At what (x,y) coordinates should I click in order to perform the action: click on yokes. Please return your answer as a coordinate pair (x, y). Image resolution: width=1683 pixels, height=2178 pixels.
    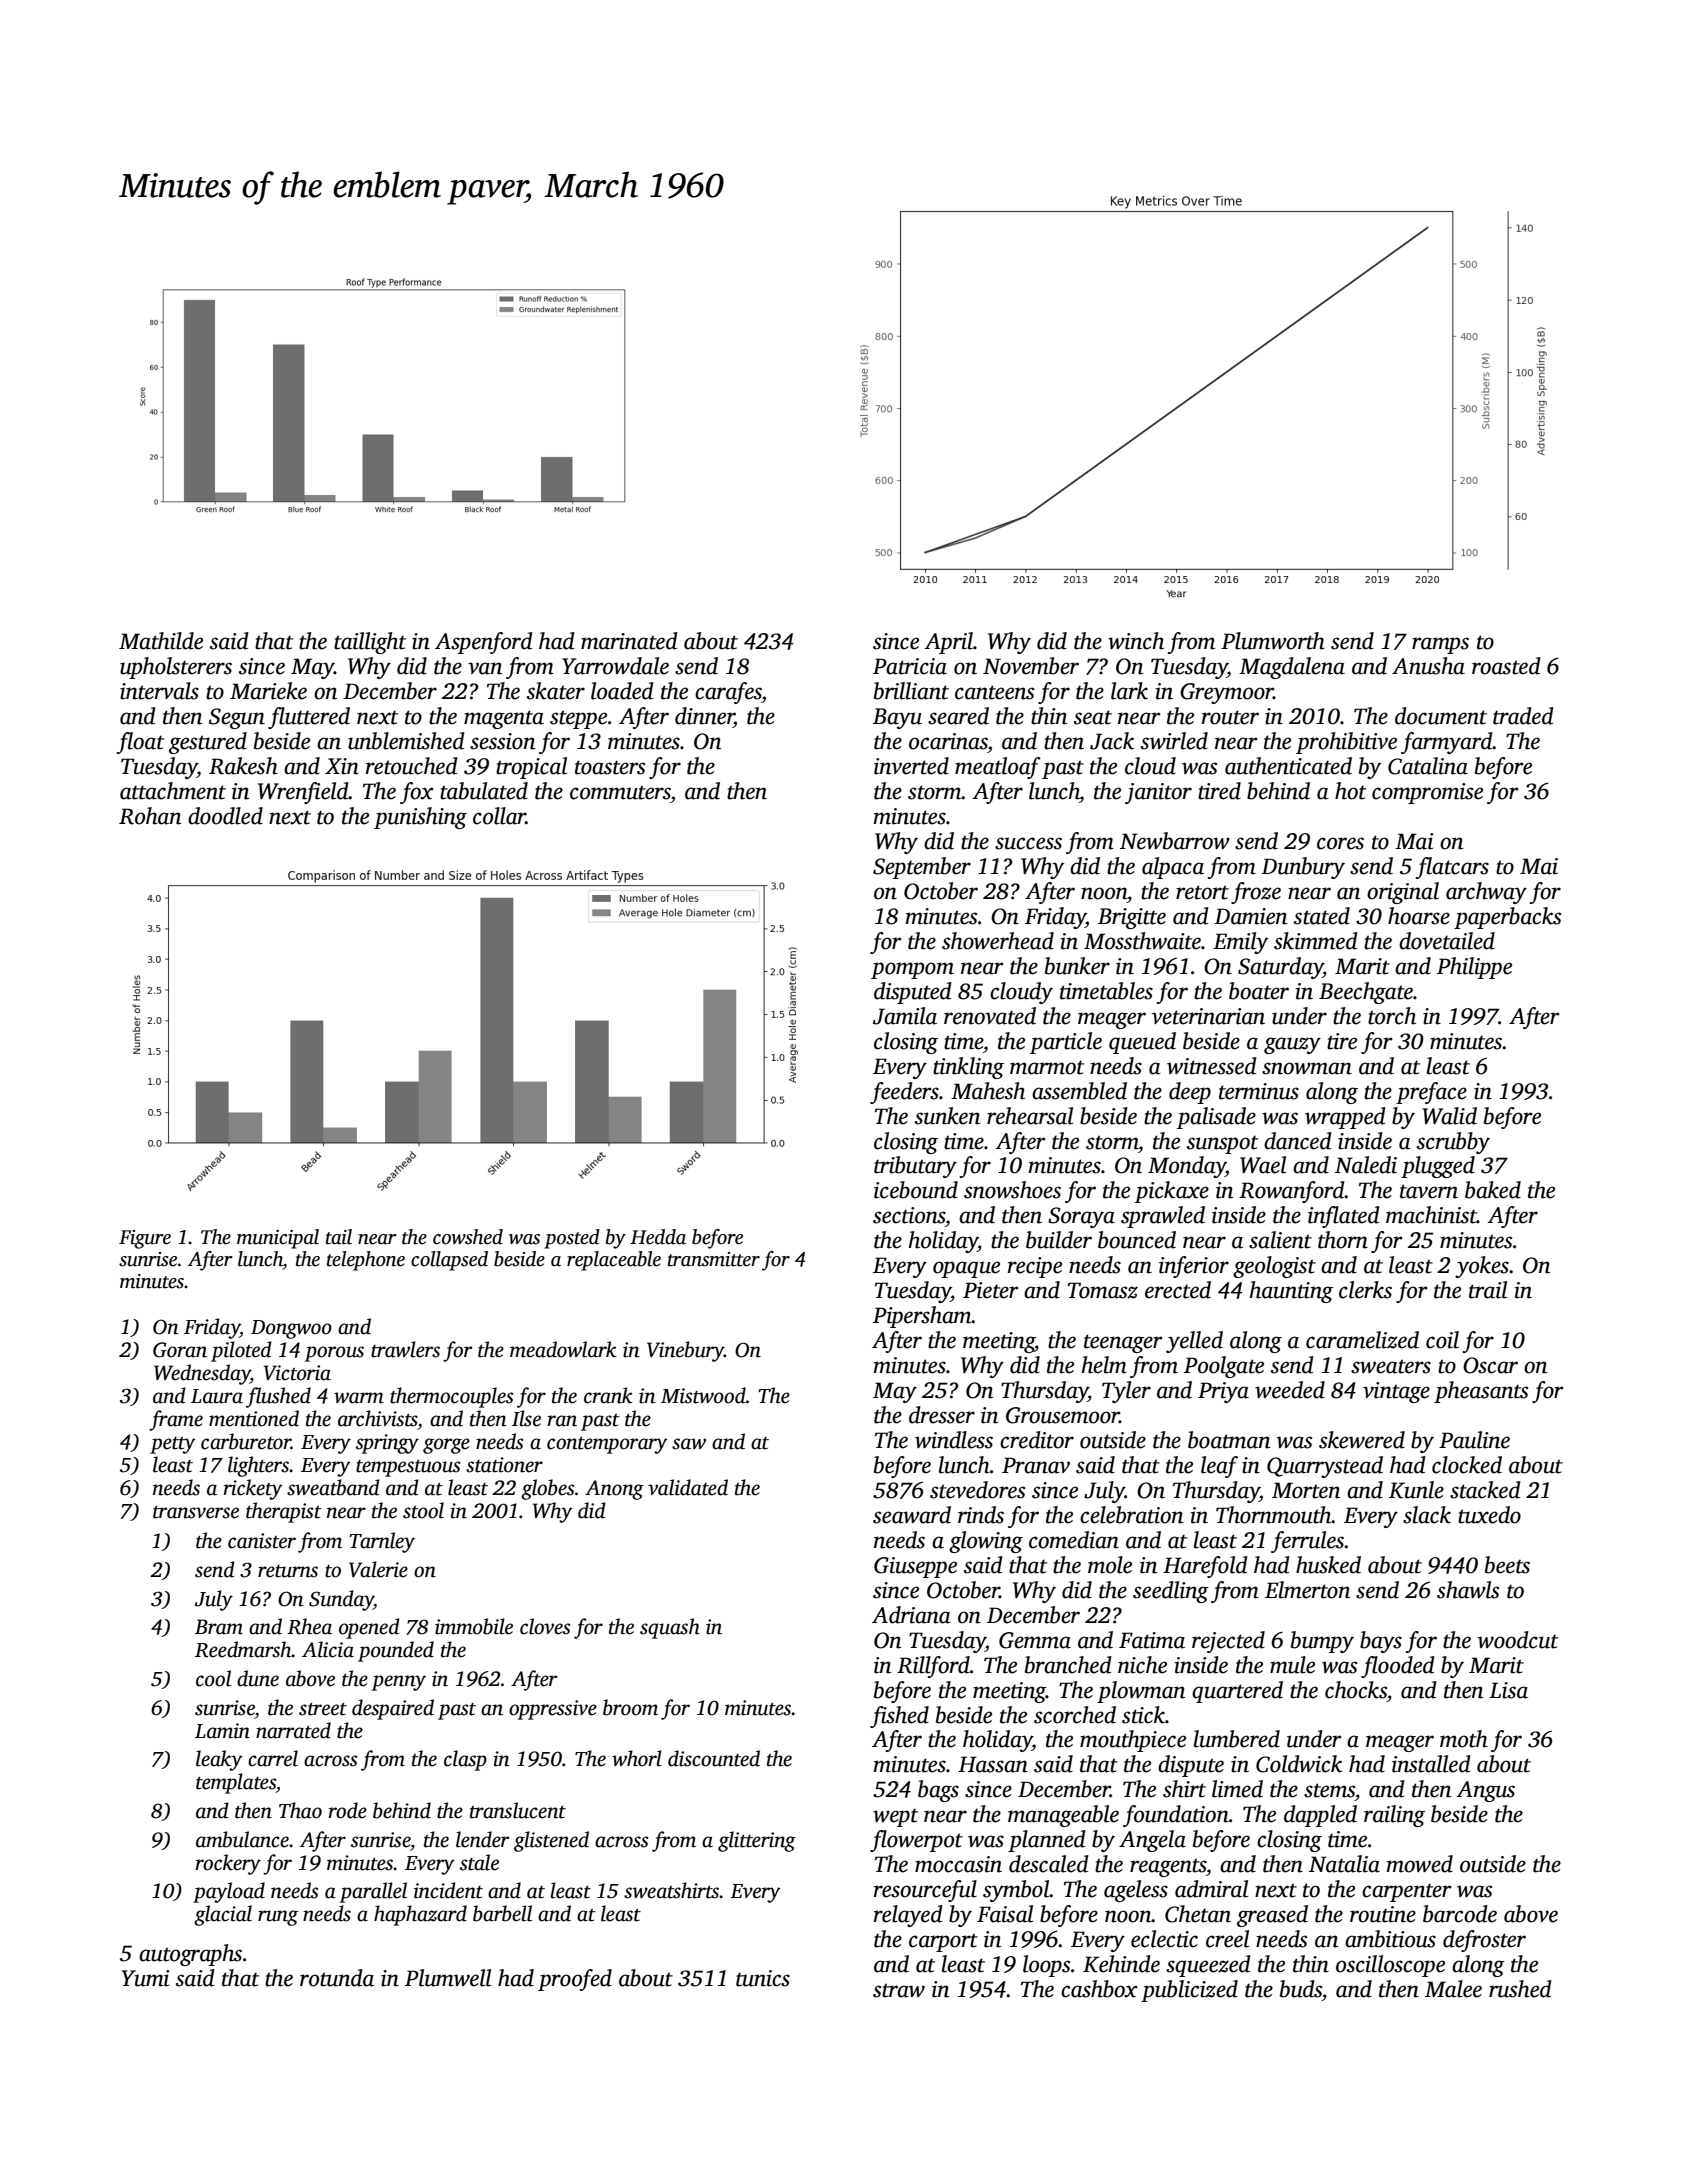
    Looking at the image, I should click on (1482, 1267).
